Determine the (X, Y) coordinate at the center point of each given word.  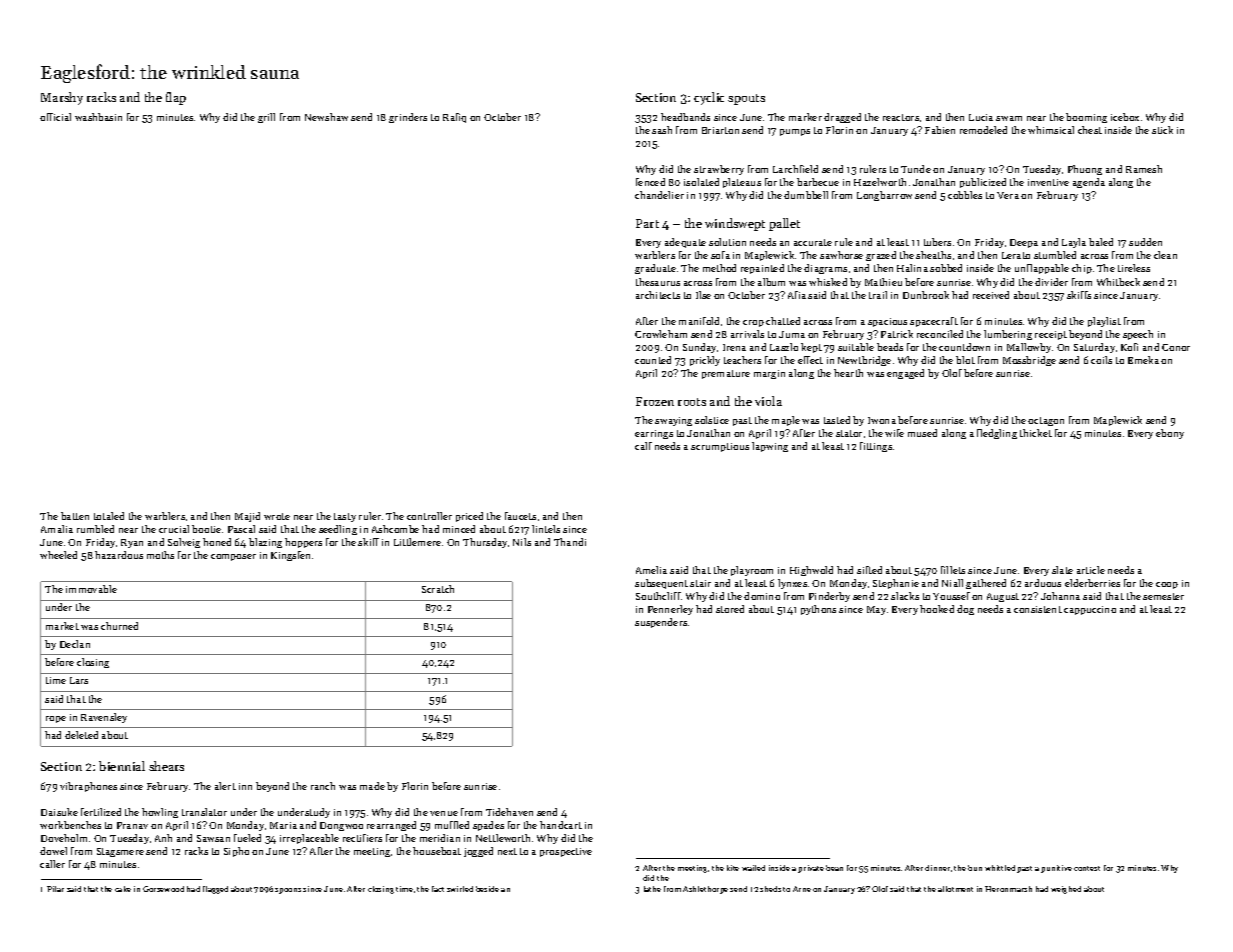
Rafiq (454, 118)
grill (266, 118)
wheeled (58, 555)
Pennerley (670, 610)
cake (123, 889)
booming (1086, 118)
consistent (1038, 609)
